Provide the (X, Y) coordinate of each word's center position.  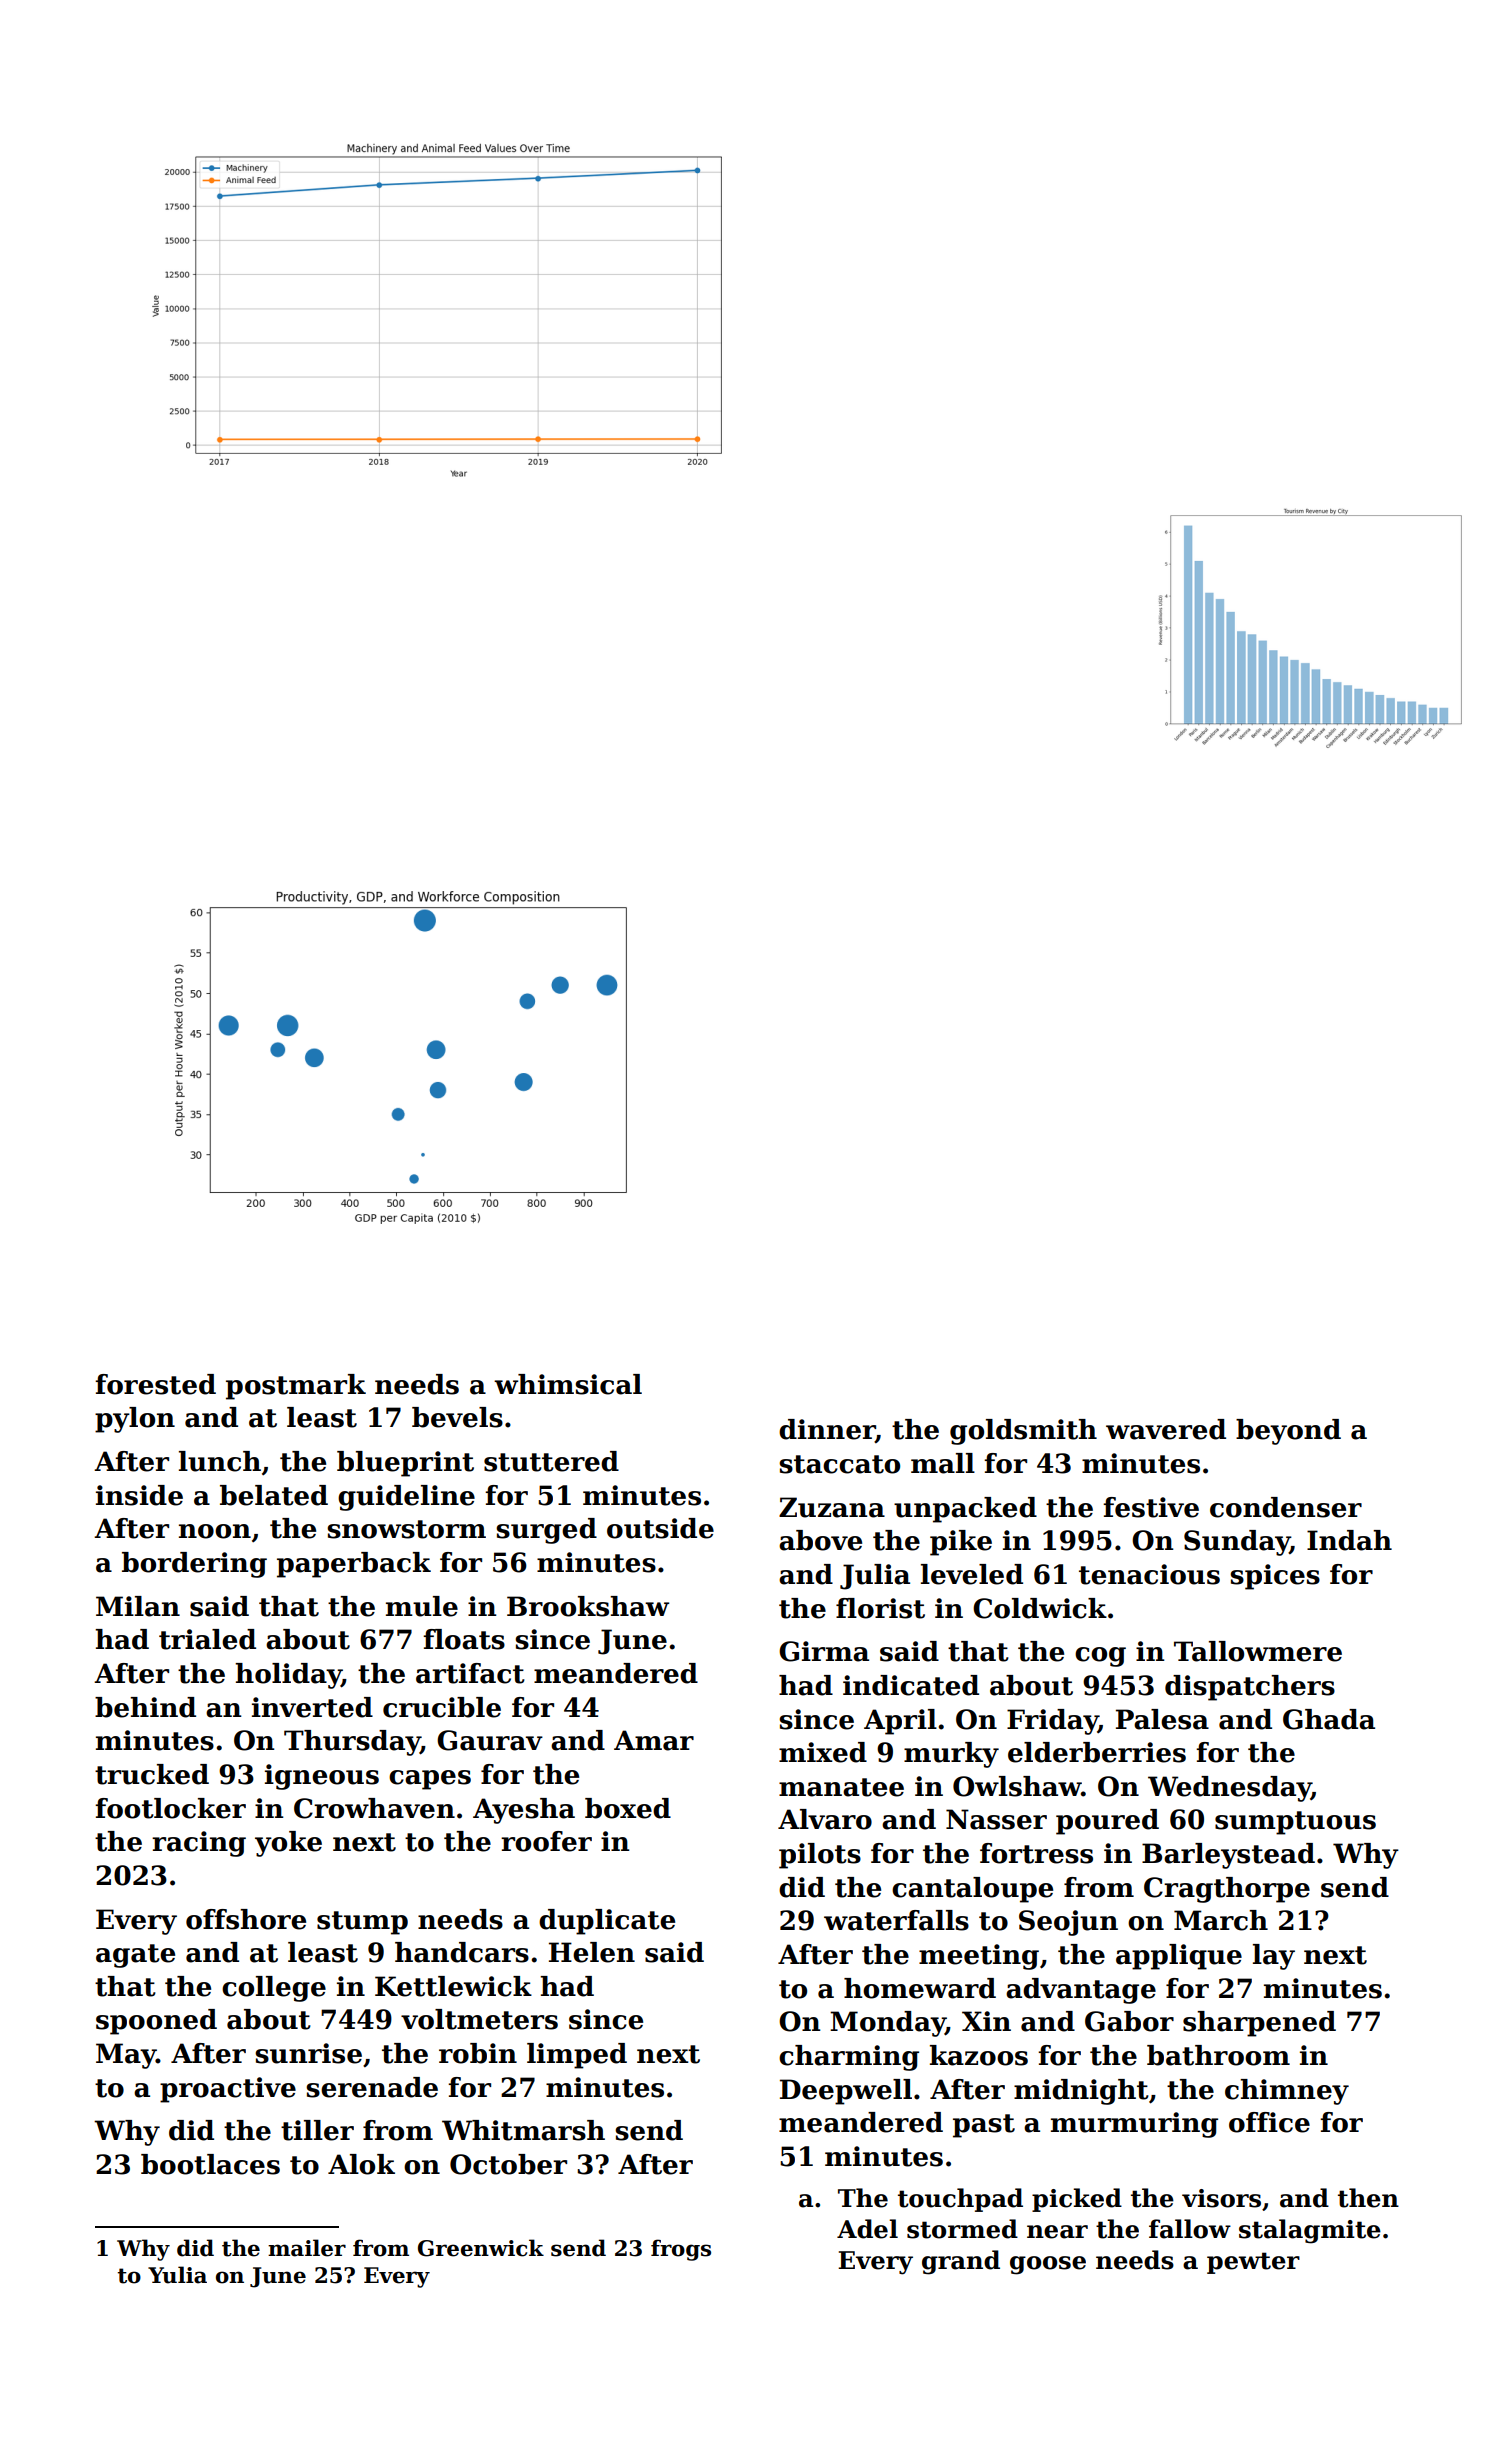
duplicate (607, 1922)
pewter (1253, 2263)
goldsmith (1023, 1432)
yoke (288, 1844)
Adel (867, 2229)
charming (849, 2058)
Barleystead (1228, 1856)
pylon (135, 1420)
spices (1275, 1577)
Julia (875, 1577)
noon (215, 1531)
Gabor (1129, 2021)
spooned (156, 2022)
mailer (307, 2248)
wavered (1166, 1429)
